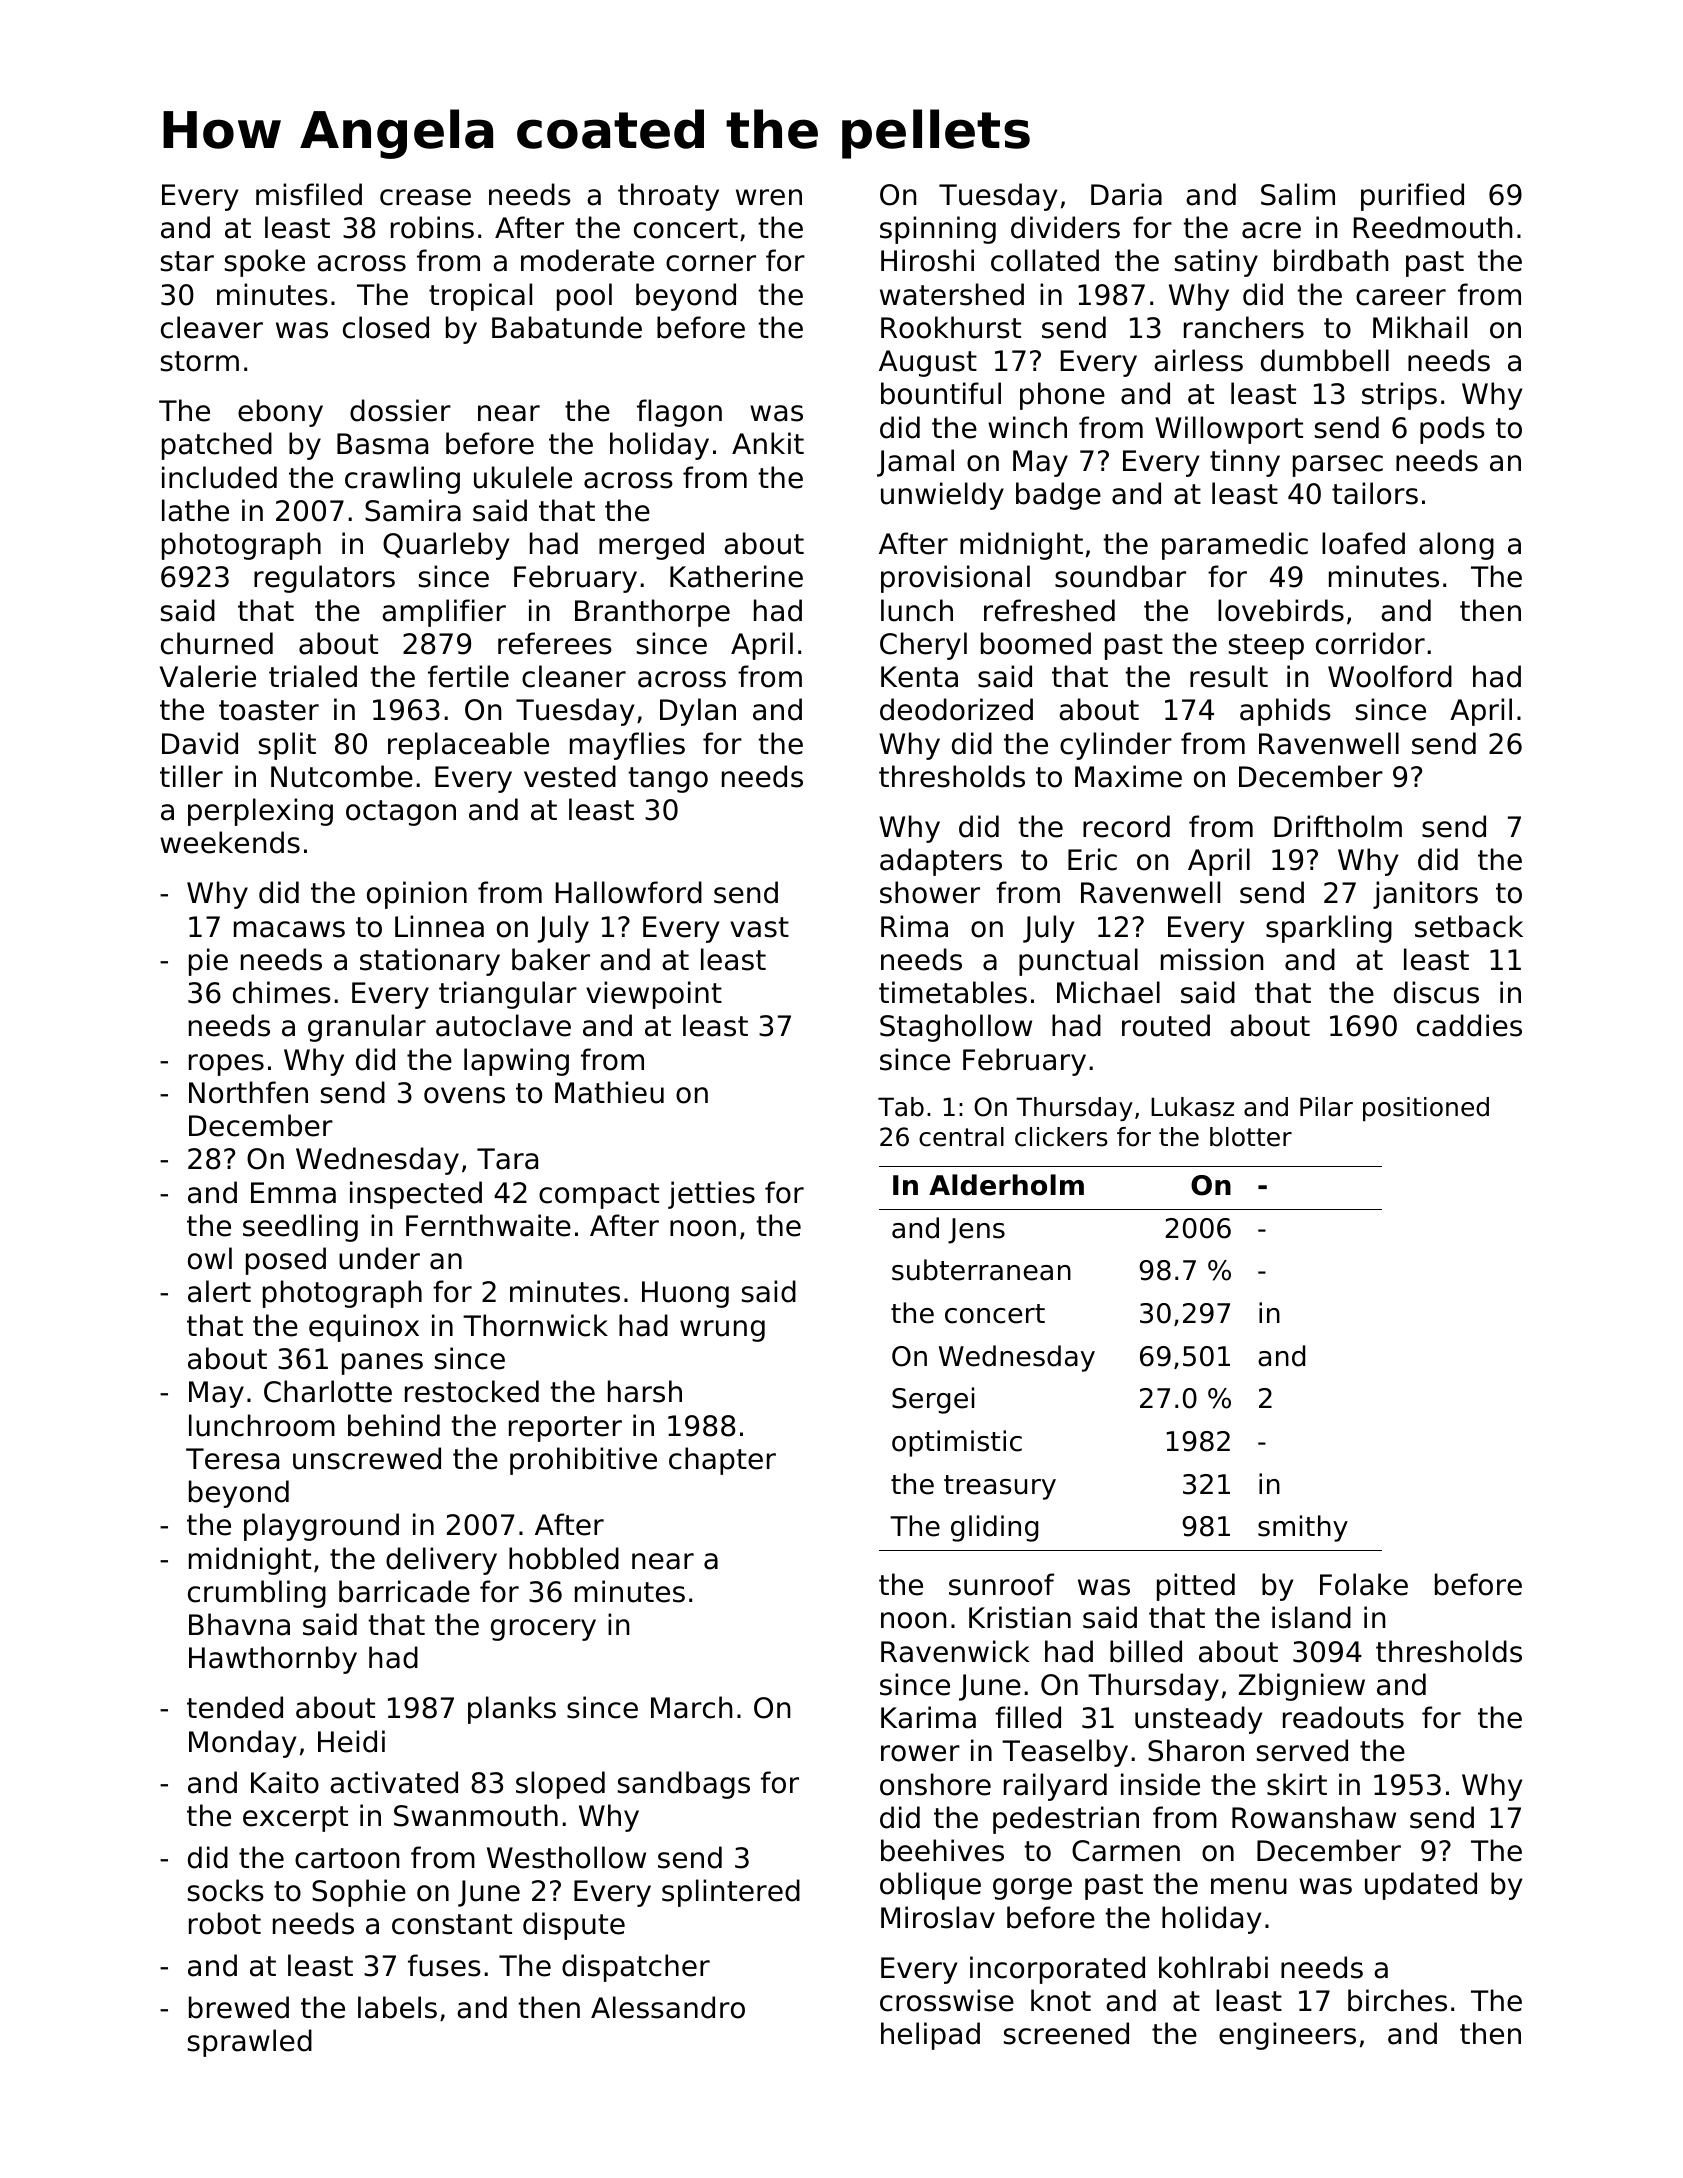  I want to click on optimistic, so click(957, 1443).
